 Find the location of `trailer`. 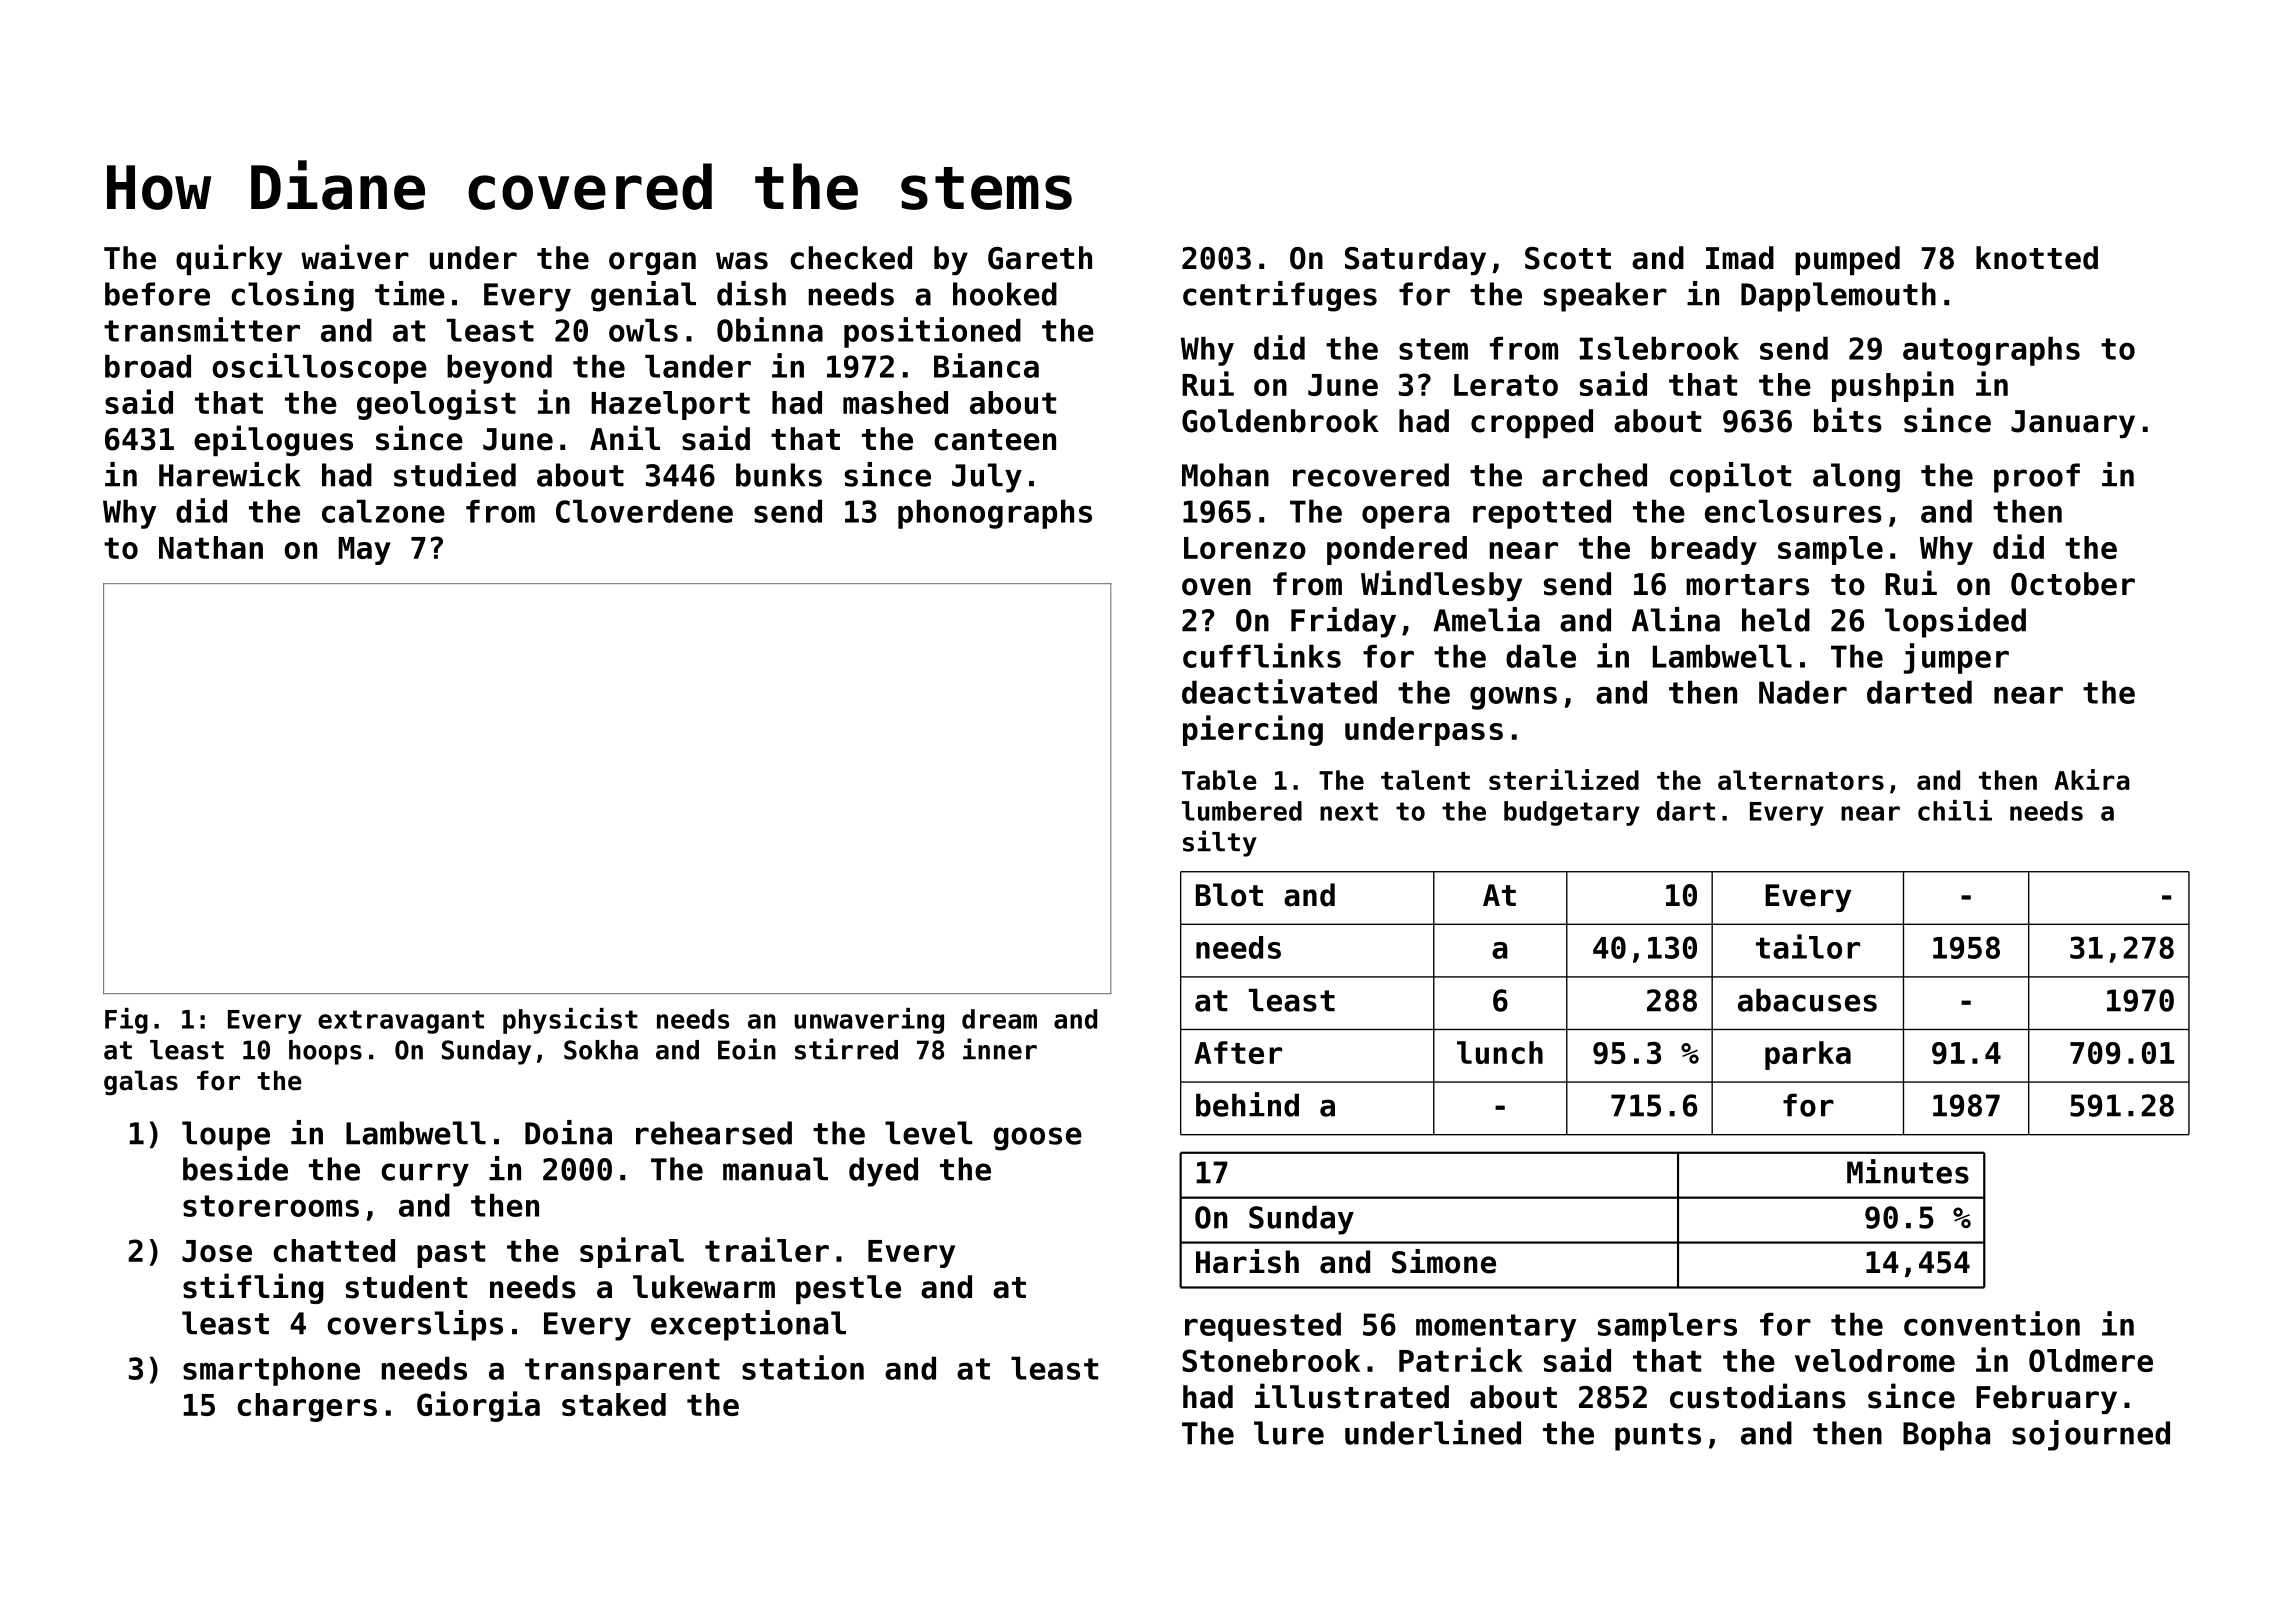

trailer is located at coordinates (767, 1249).
